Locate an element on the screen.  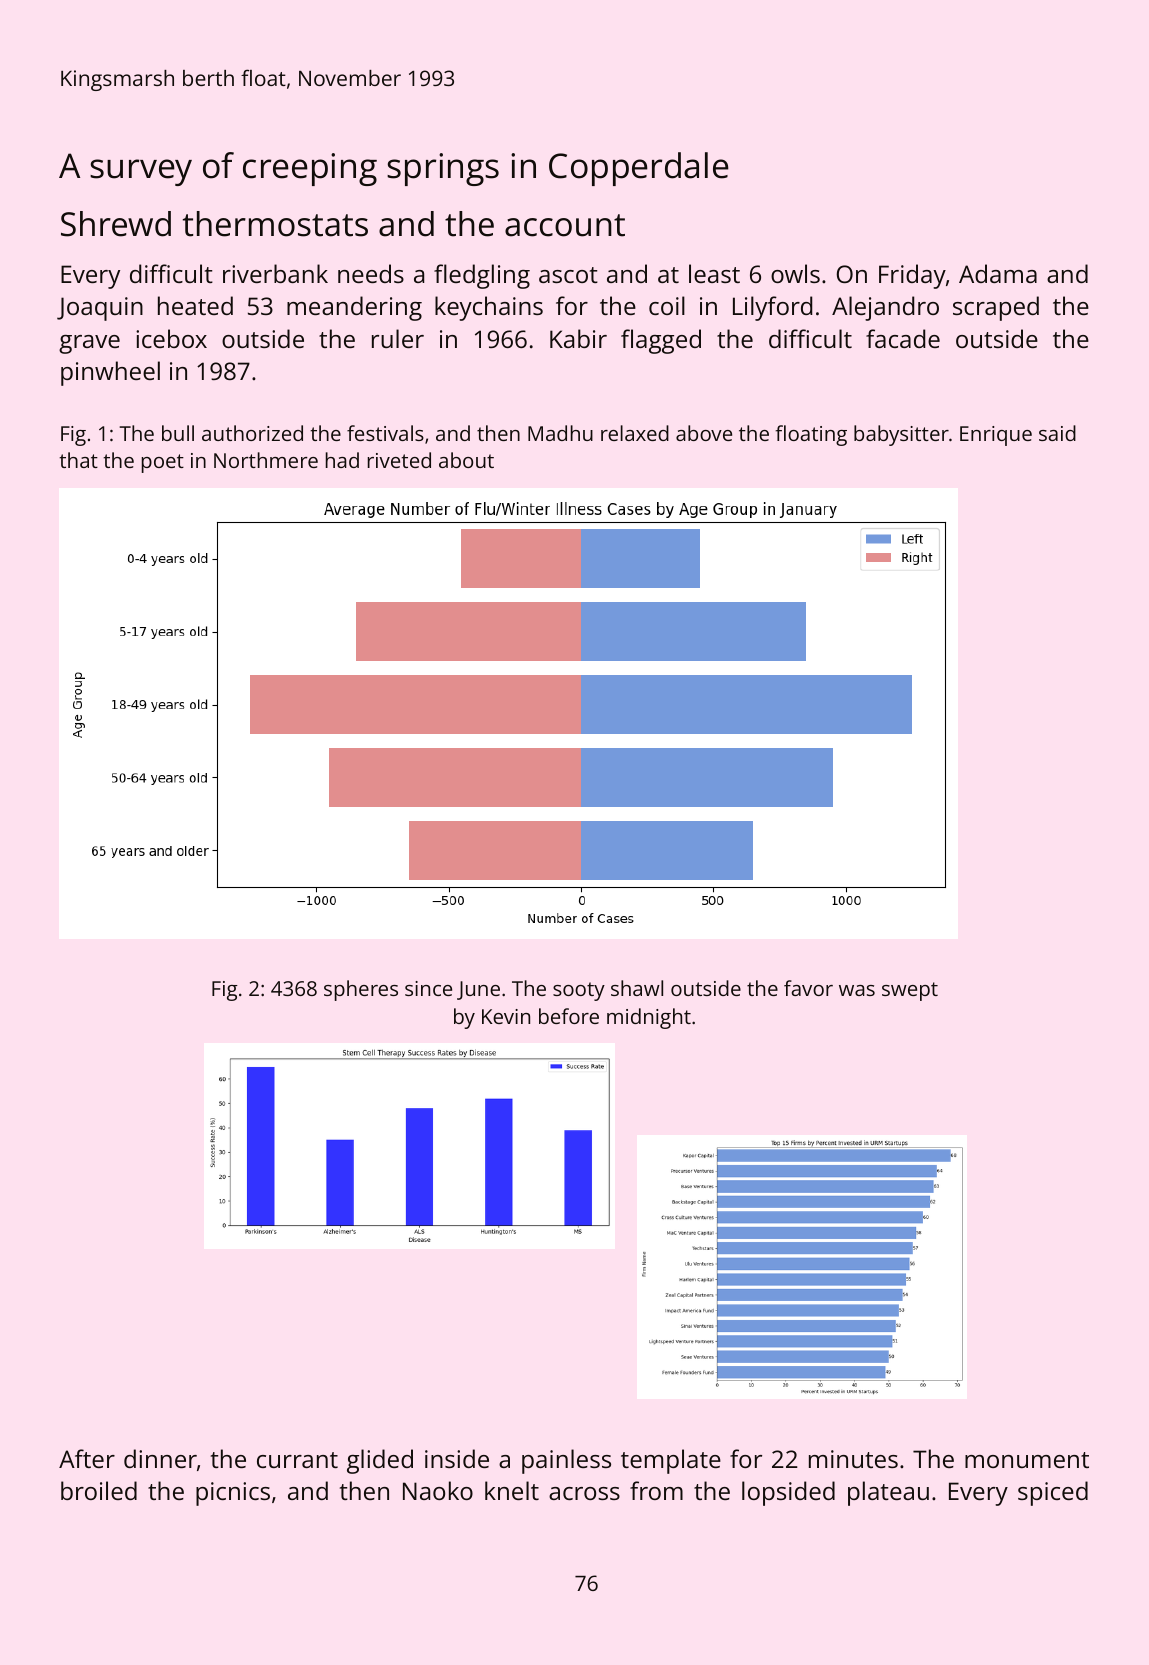
account is located at coordinates (565, 225).
